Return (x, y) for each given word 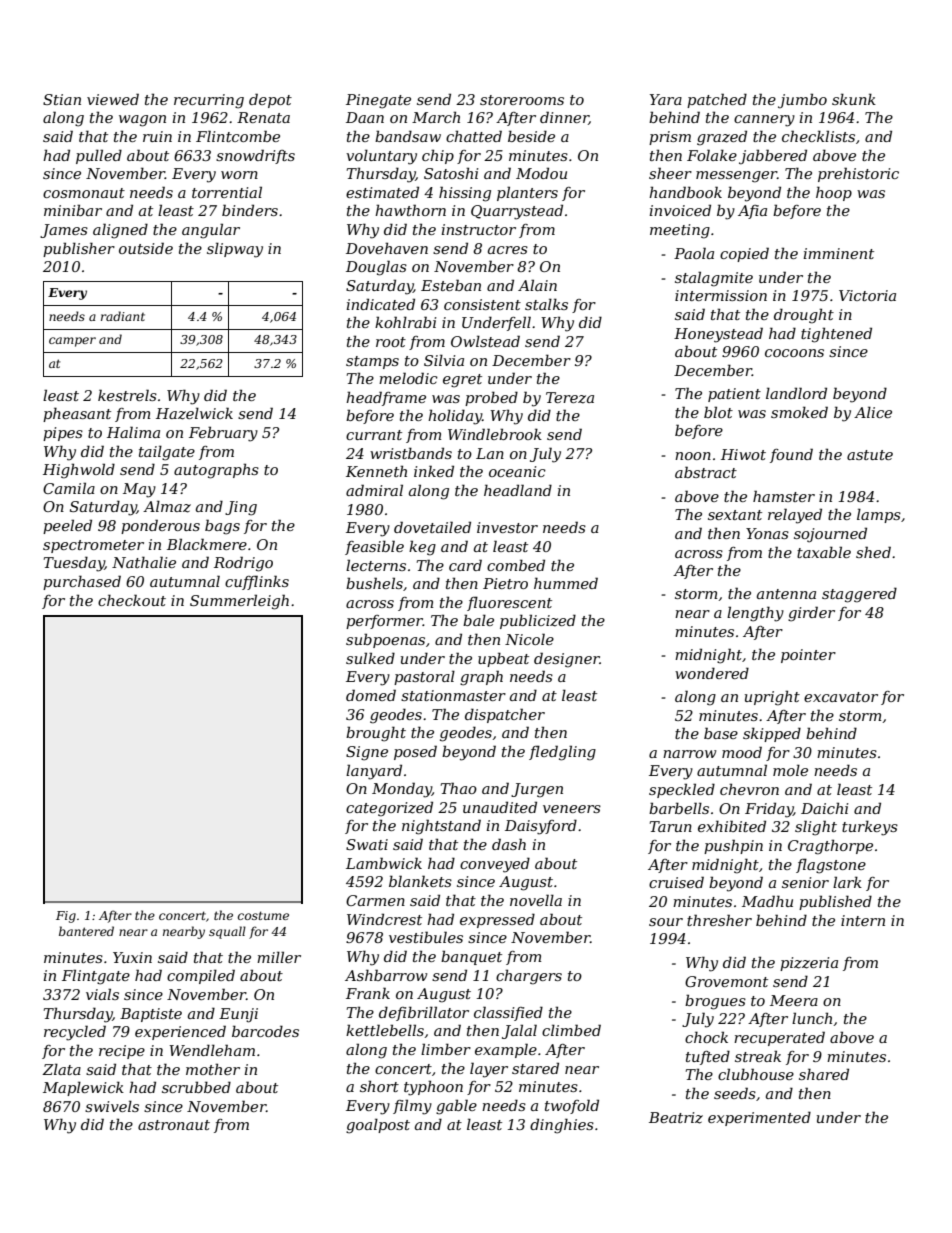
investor (507, 527)
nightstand (441, 827)
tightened (836, 335)
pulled (99, 156)
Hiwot (743, 454)
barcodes (265, 1031)
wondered (712, 673)
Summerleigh (239, 602)
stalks (546, 304)
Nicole (529, 639)
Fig (66, 917)
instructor (478, 229)
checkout (132, 600)
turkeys (870, 828)
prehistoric (858, 174)
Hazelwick (194, 413)
